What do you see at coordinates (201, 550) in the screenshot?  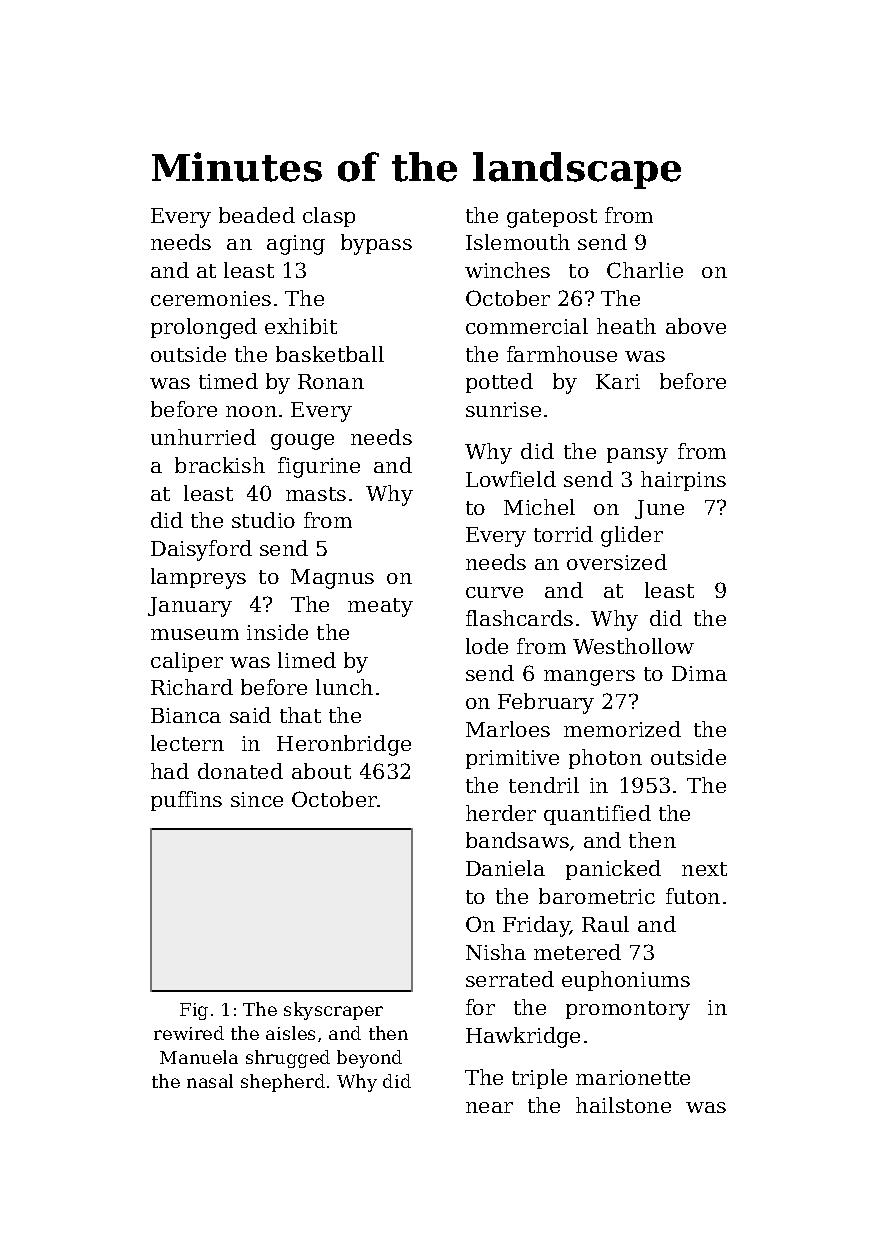 I see `Daisyford` at bounding box center [201, 550].
